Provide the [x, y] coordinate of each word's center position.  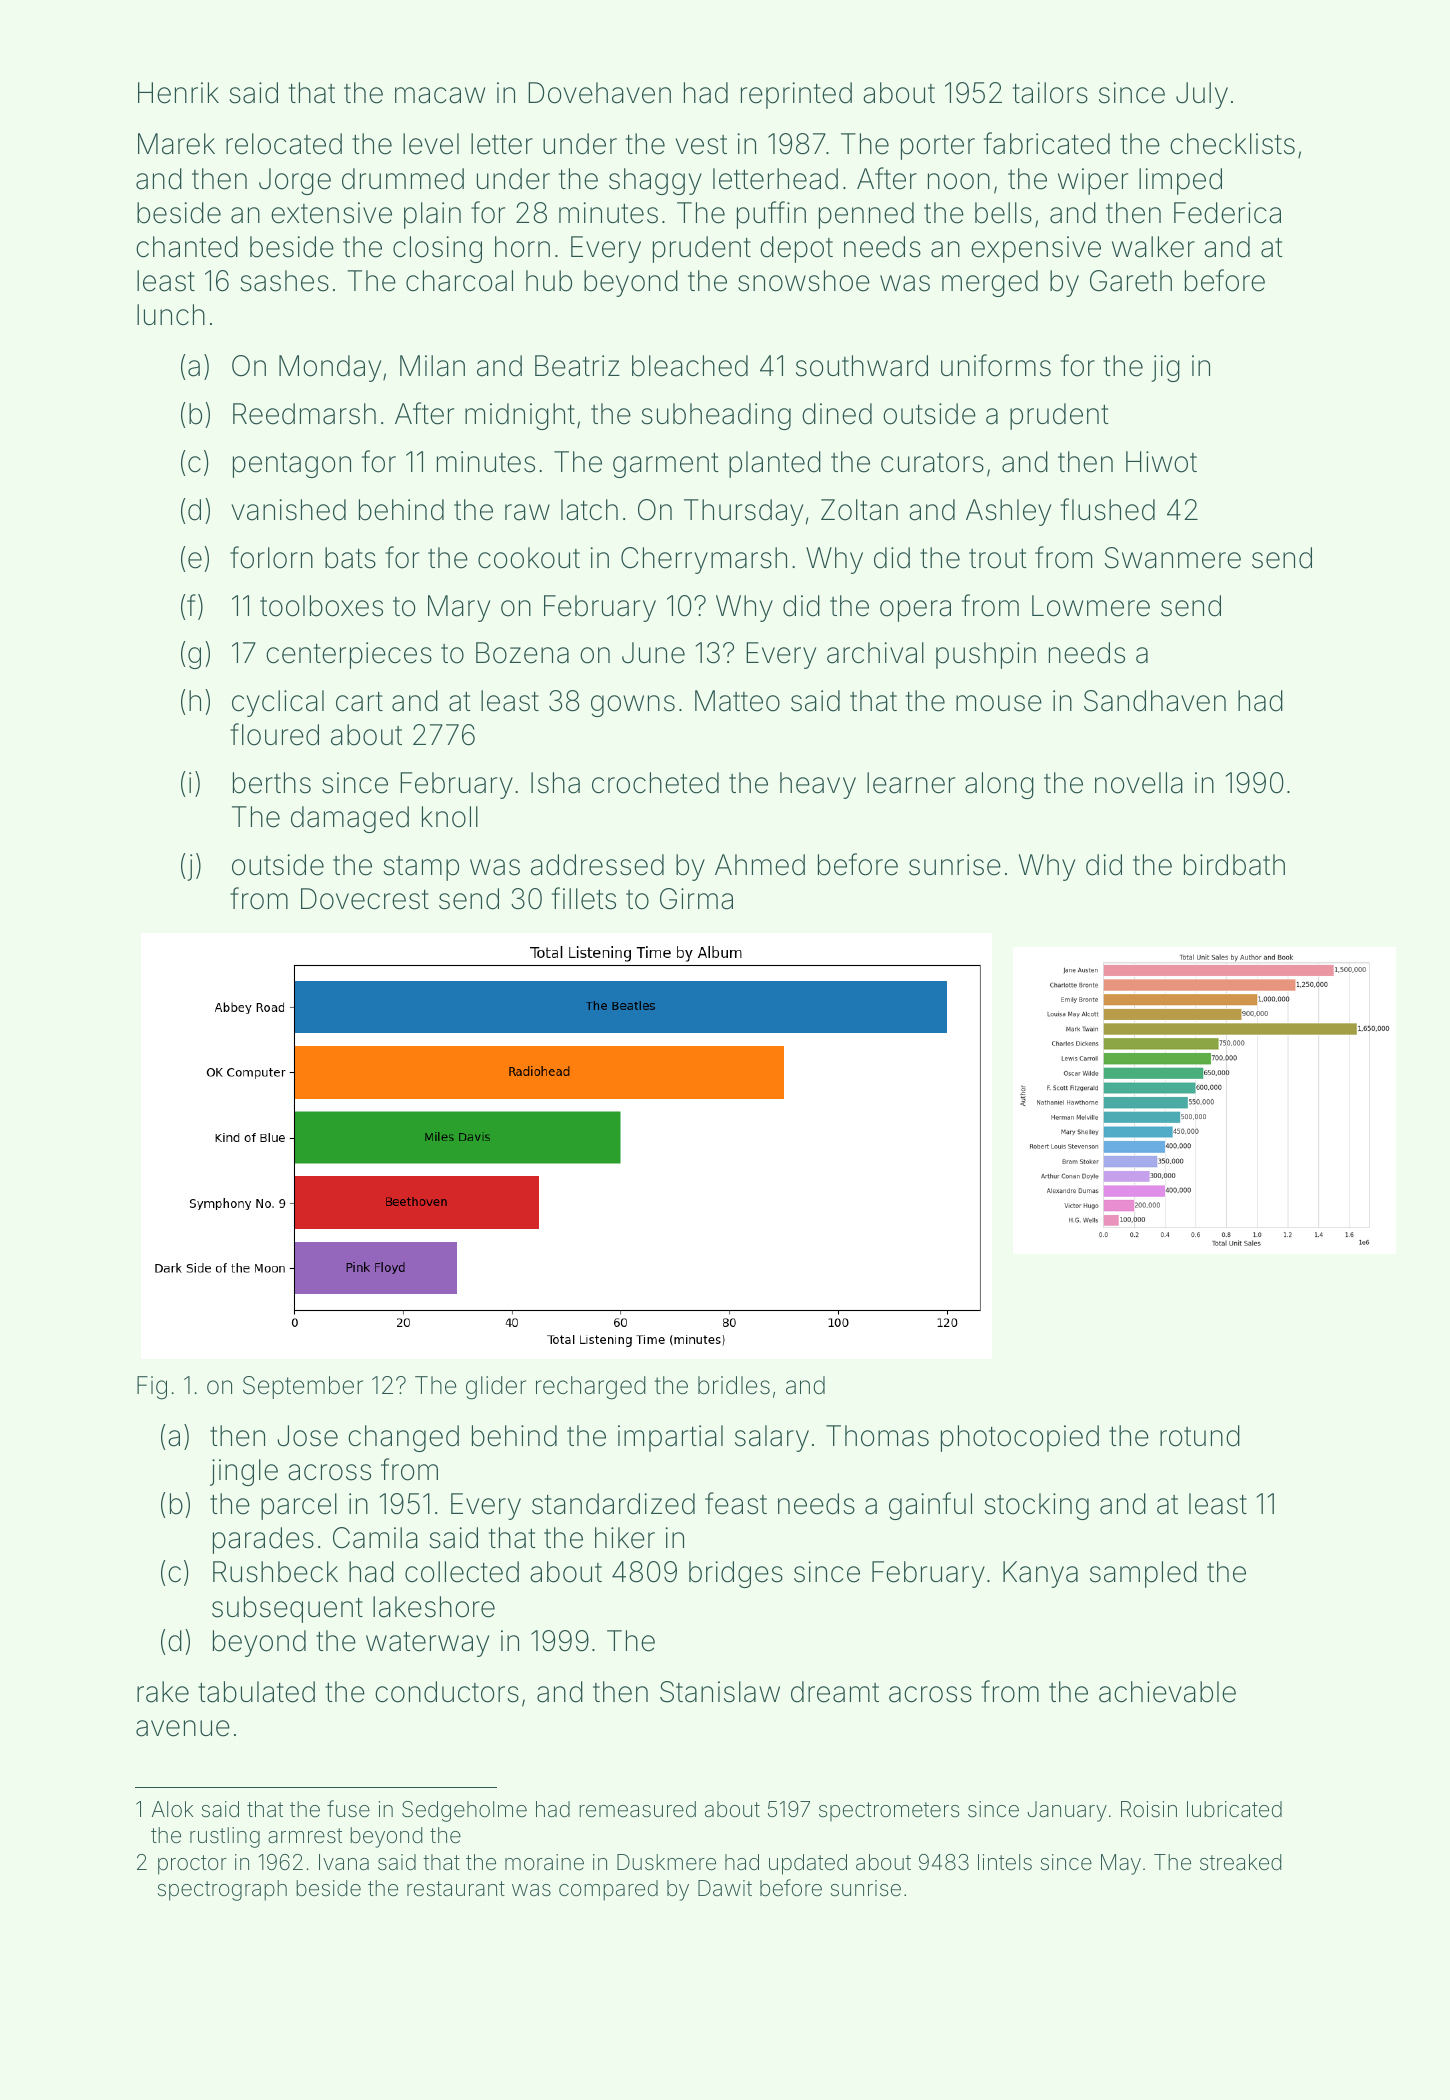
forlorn [271, 557]
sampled [1143, 1574]
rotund [1200, 1436]
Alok [172, 1809]
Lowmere [1091, 606]
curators [932, 463]
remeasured [637, 1809]
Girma [696, 899]
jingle [244, 1472]
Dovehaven [599, 93]
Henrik [178, 93]
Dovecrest [365, 899]
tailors [1050, 93]
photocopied [1020, 1438]
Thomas [877, 1436]
